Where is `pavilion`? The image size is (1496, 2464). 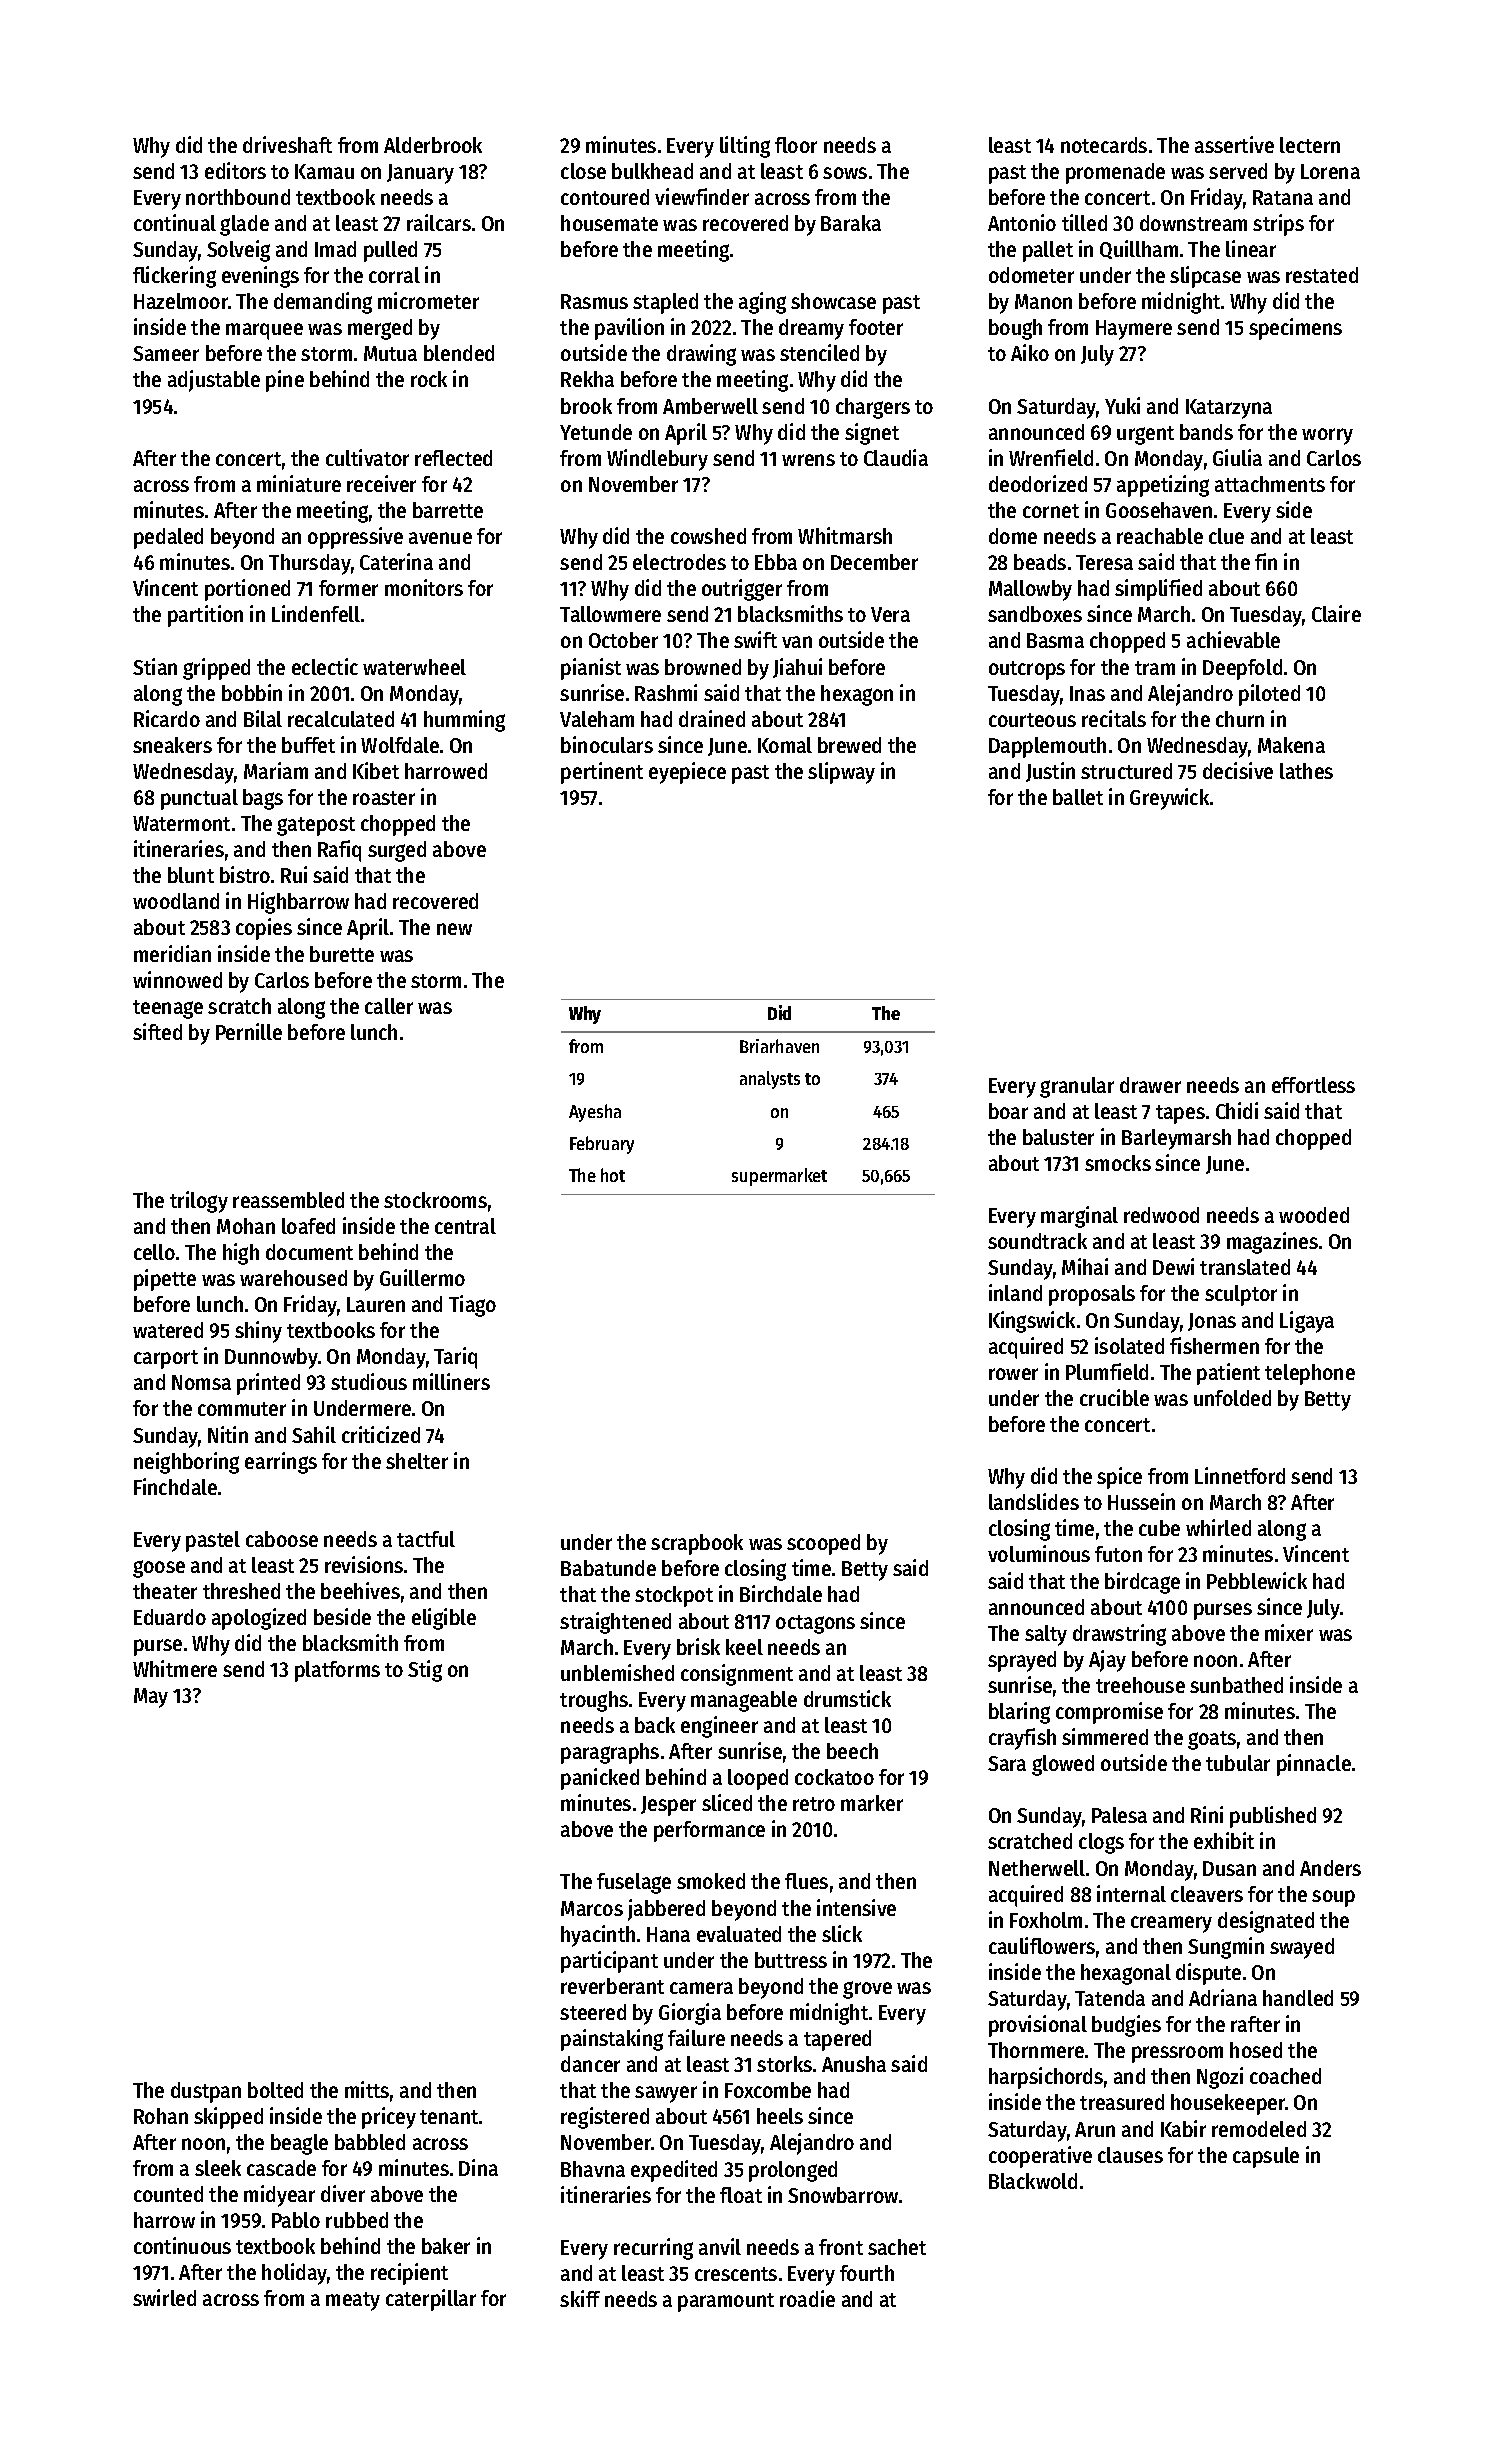 pavilion is located at coordinates (629, 329).
